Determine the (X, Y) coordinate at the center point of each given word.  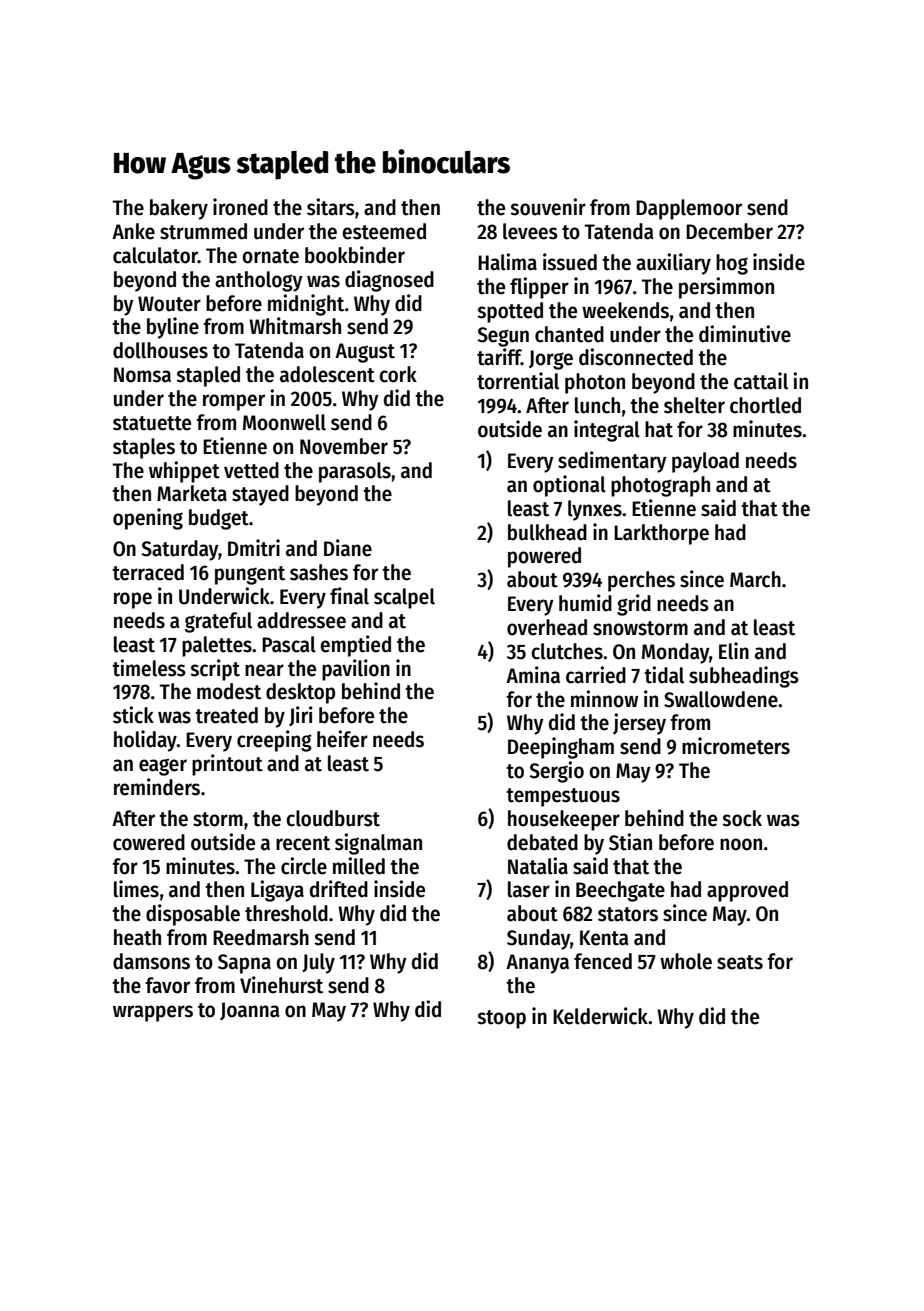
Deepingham (561, 748)
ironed (240, 207)
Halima (507, 262)
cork (398, 374)
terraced (148, 572)
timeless (149, 668)
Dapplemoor (689, 209)
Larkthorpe (661, 534)
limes (136, 889)
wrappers (153, 1013)
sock (742, 818)
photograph (660, 486)
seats (740, 962)
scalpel (404, 598)
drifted (339, 889)
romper (234, 402)
